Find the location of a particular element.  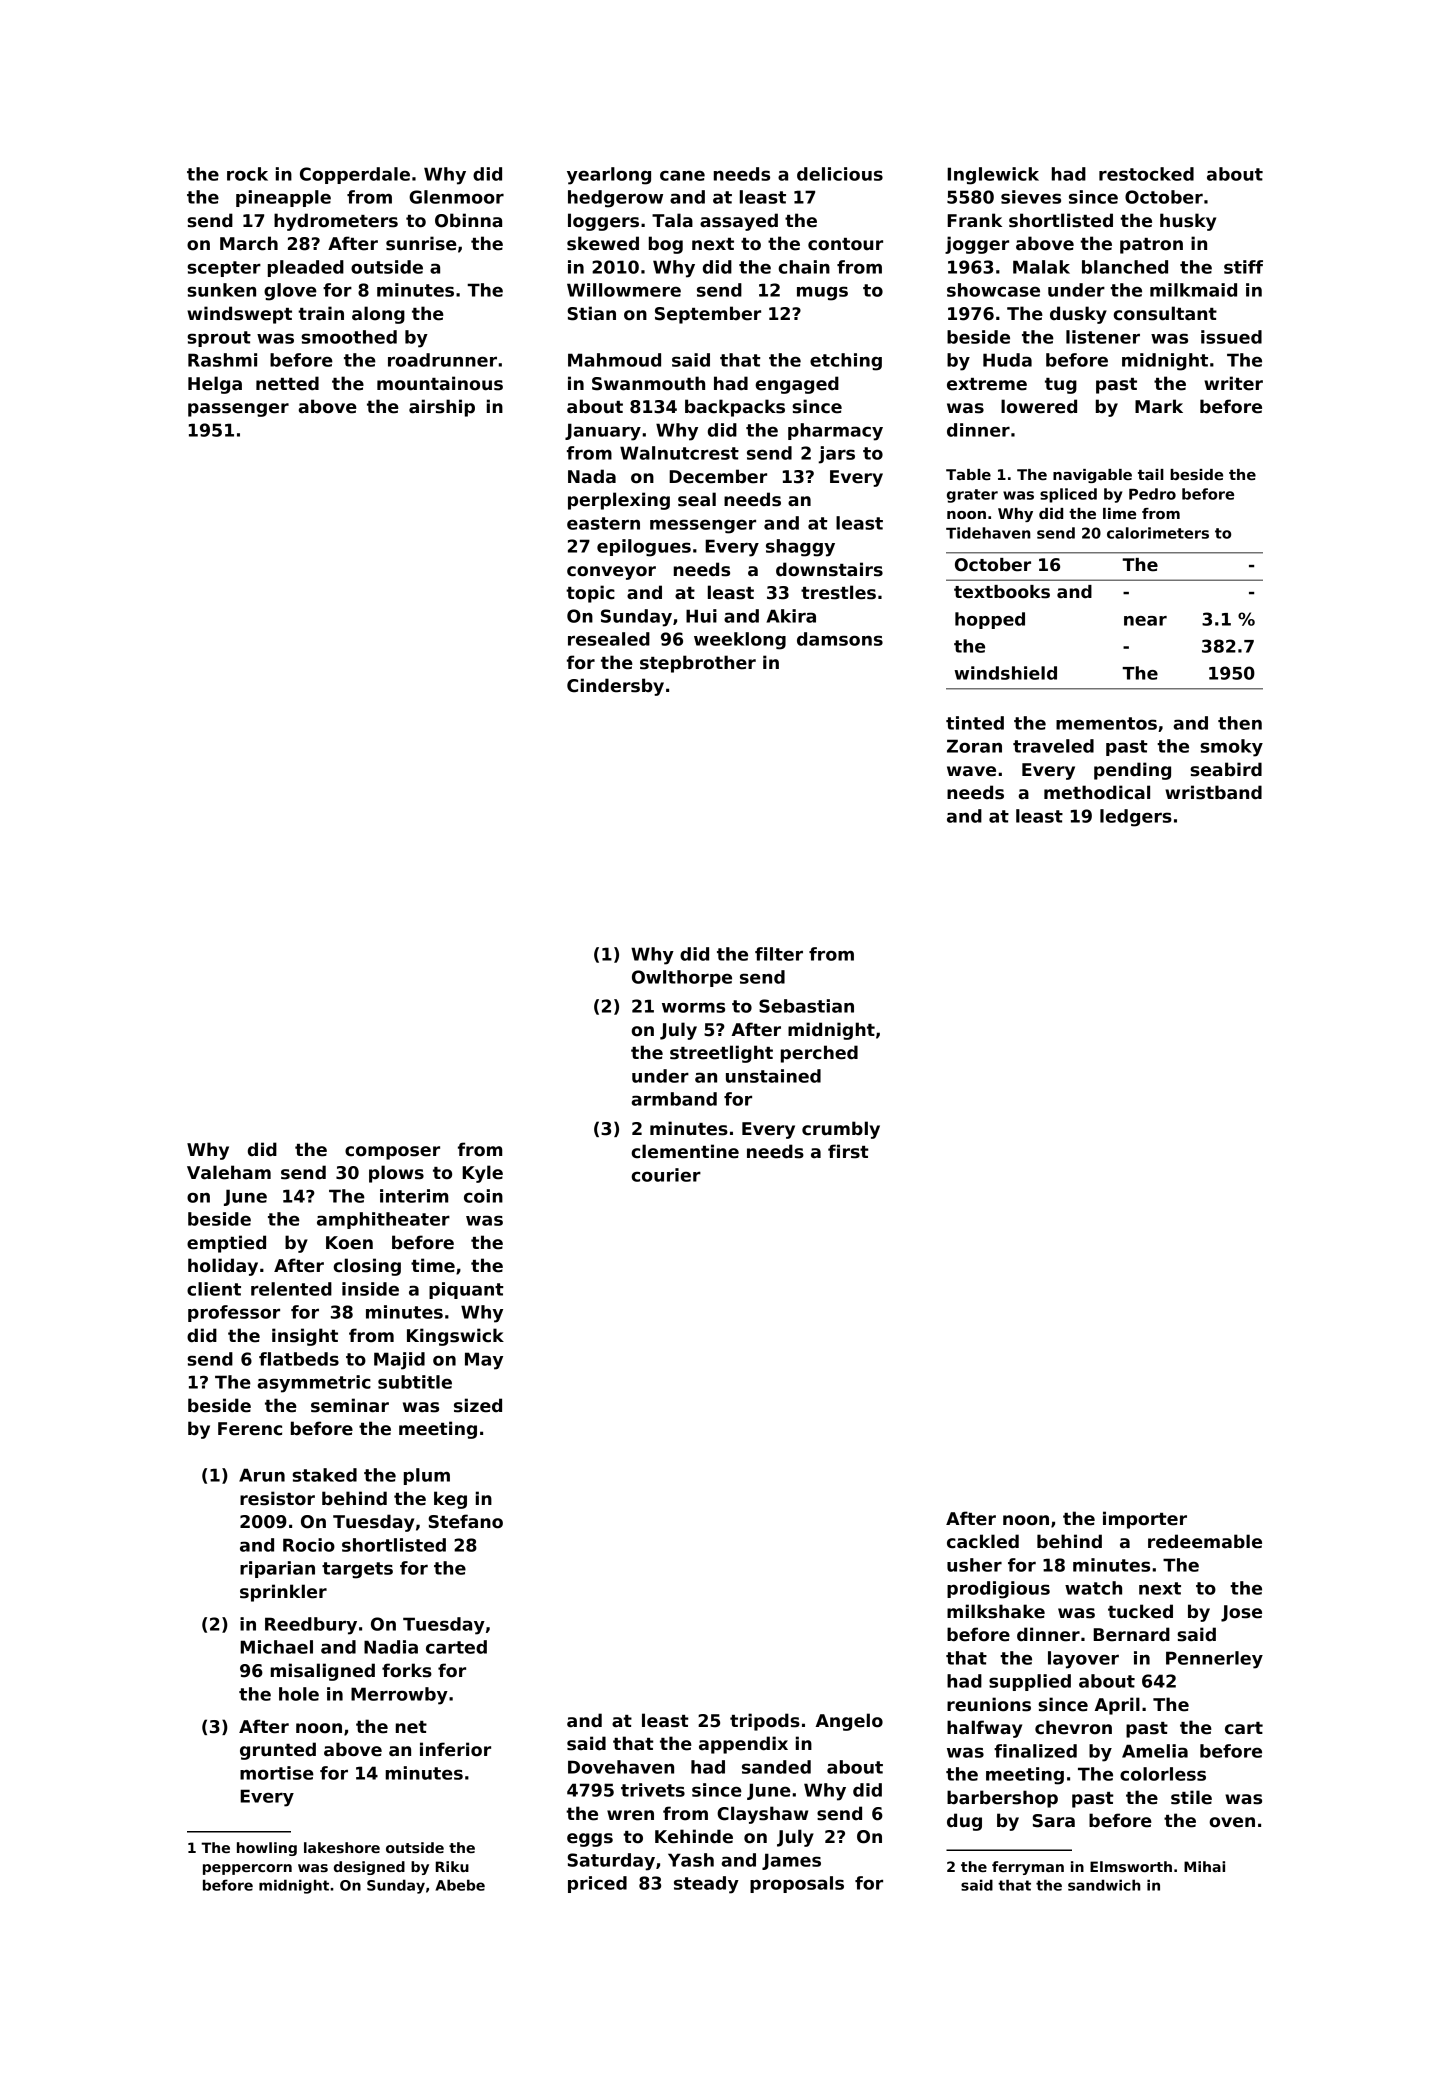

Valeham is located at coordinates (229, 1172).
